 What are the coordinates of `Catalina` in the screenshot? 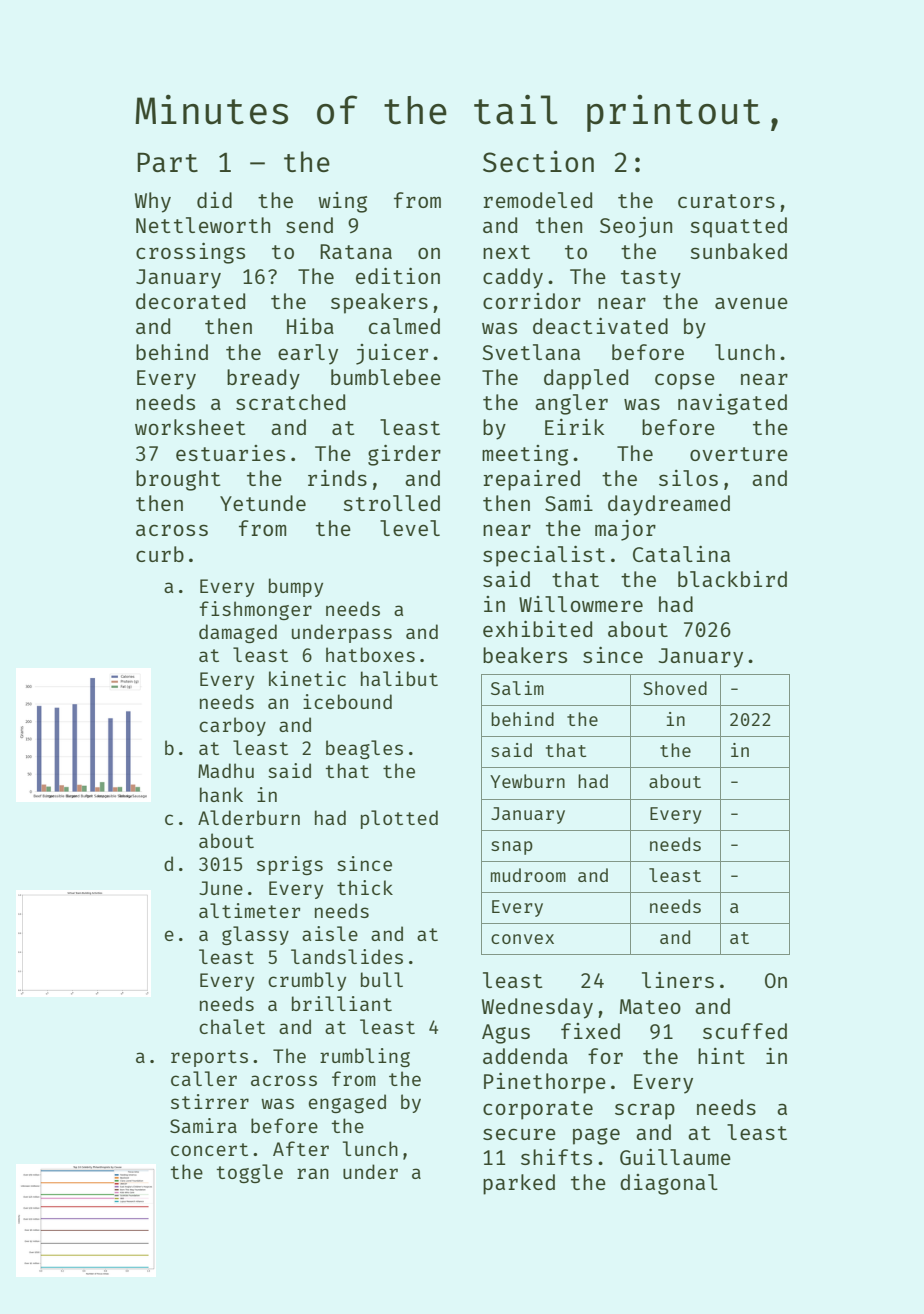 It's located at (681, 554).
